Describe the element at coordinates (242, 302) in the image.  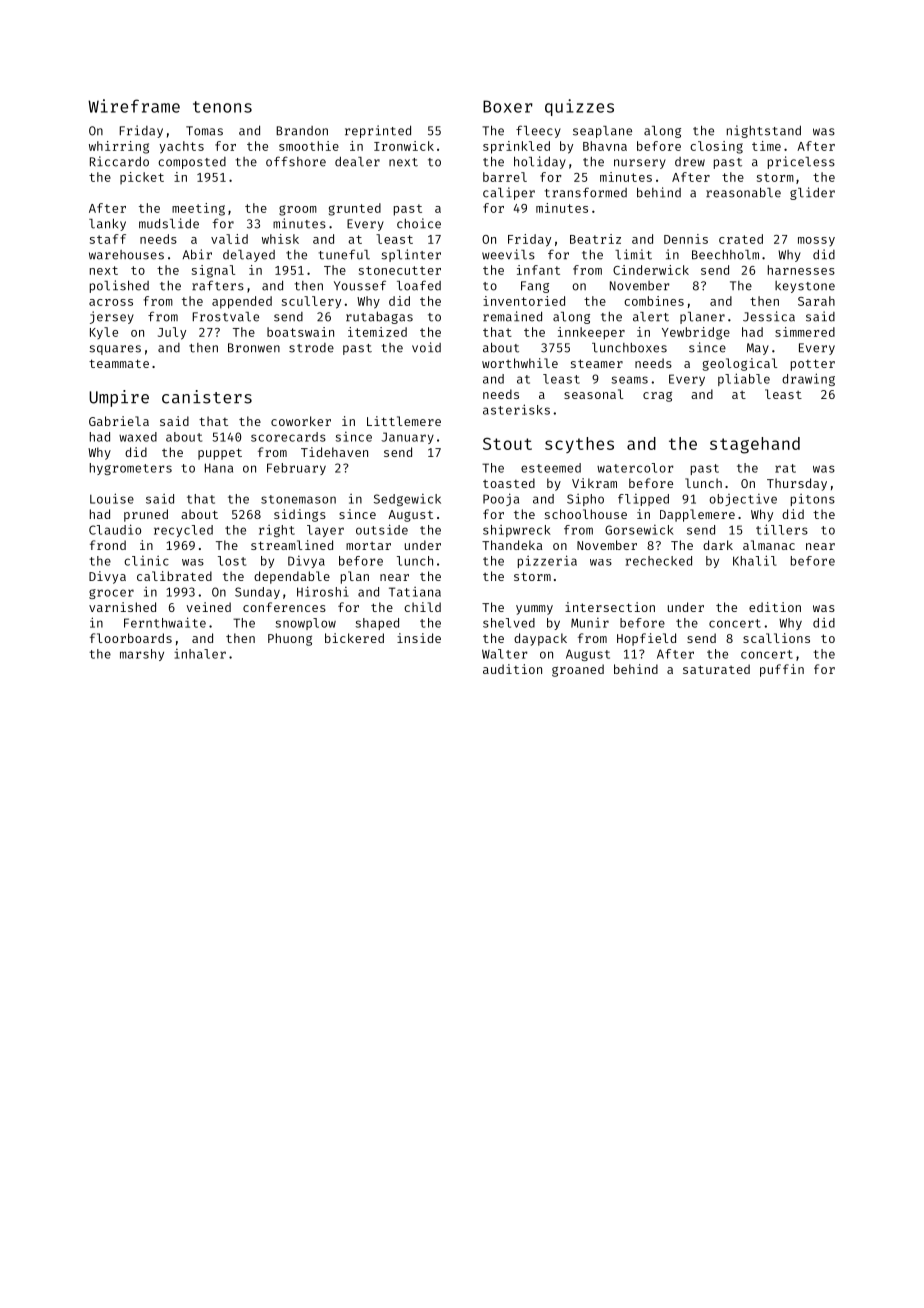
I see `appended` at that location.
